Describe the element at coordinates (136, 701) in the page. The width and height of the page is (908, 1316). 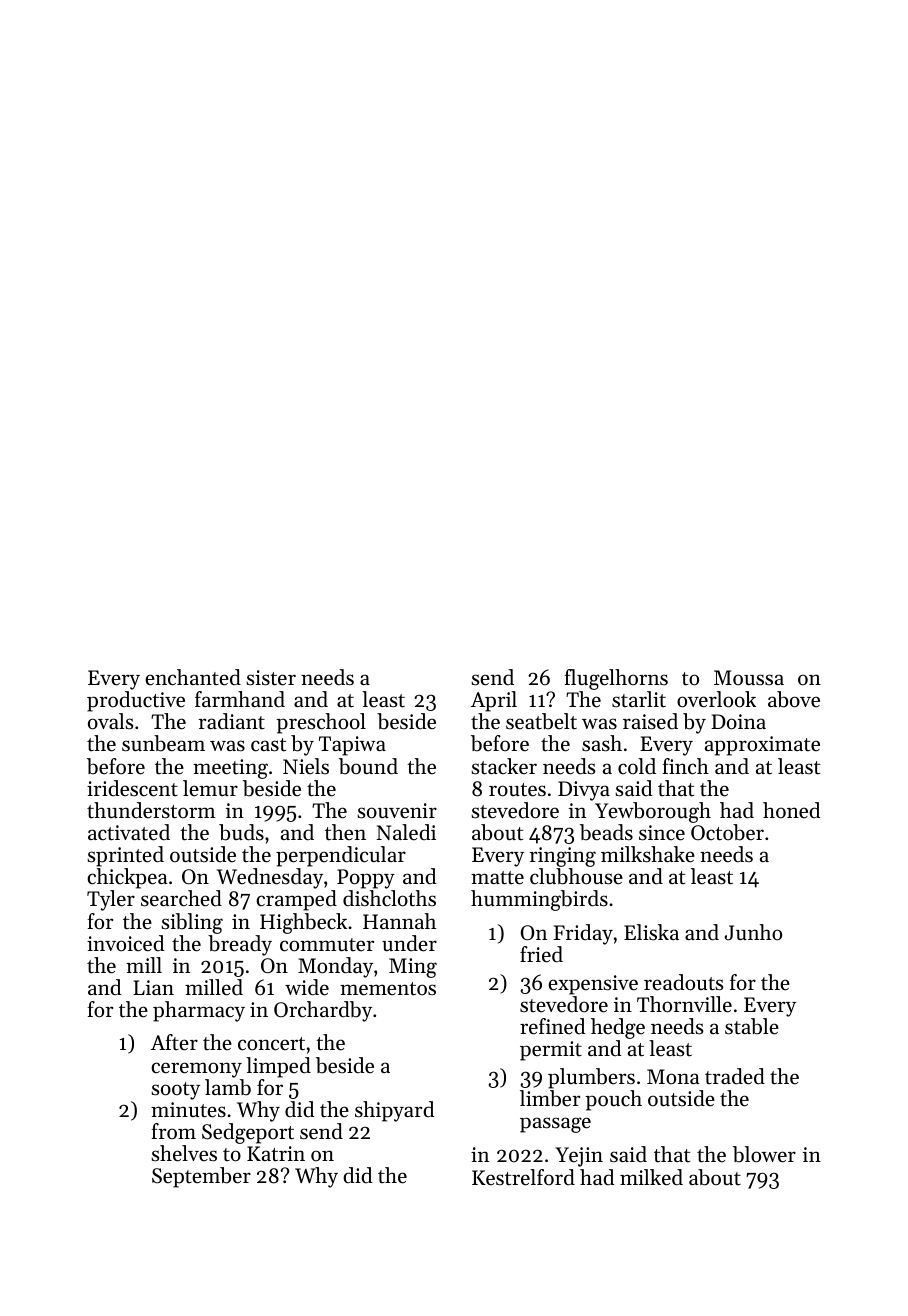
I see `productive` at that location.
